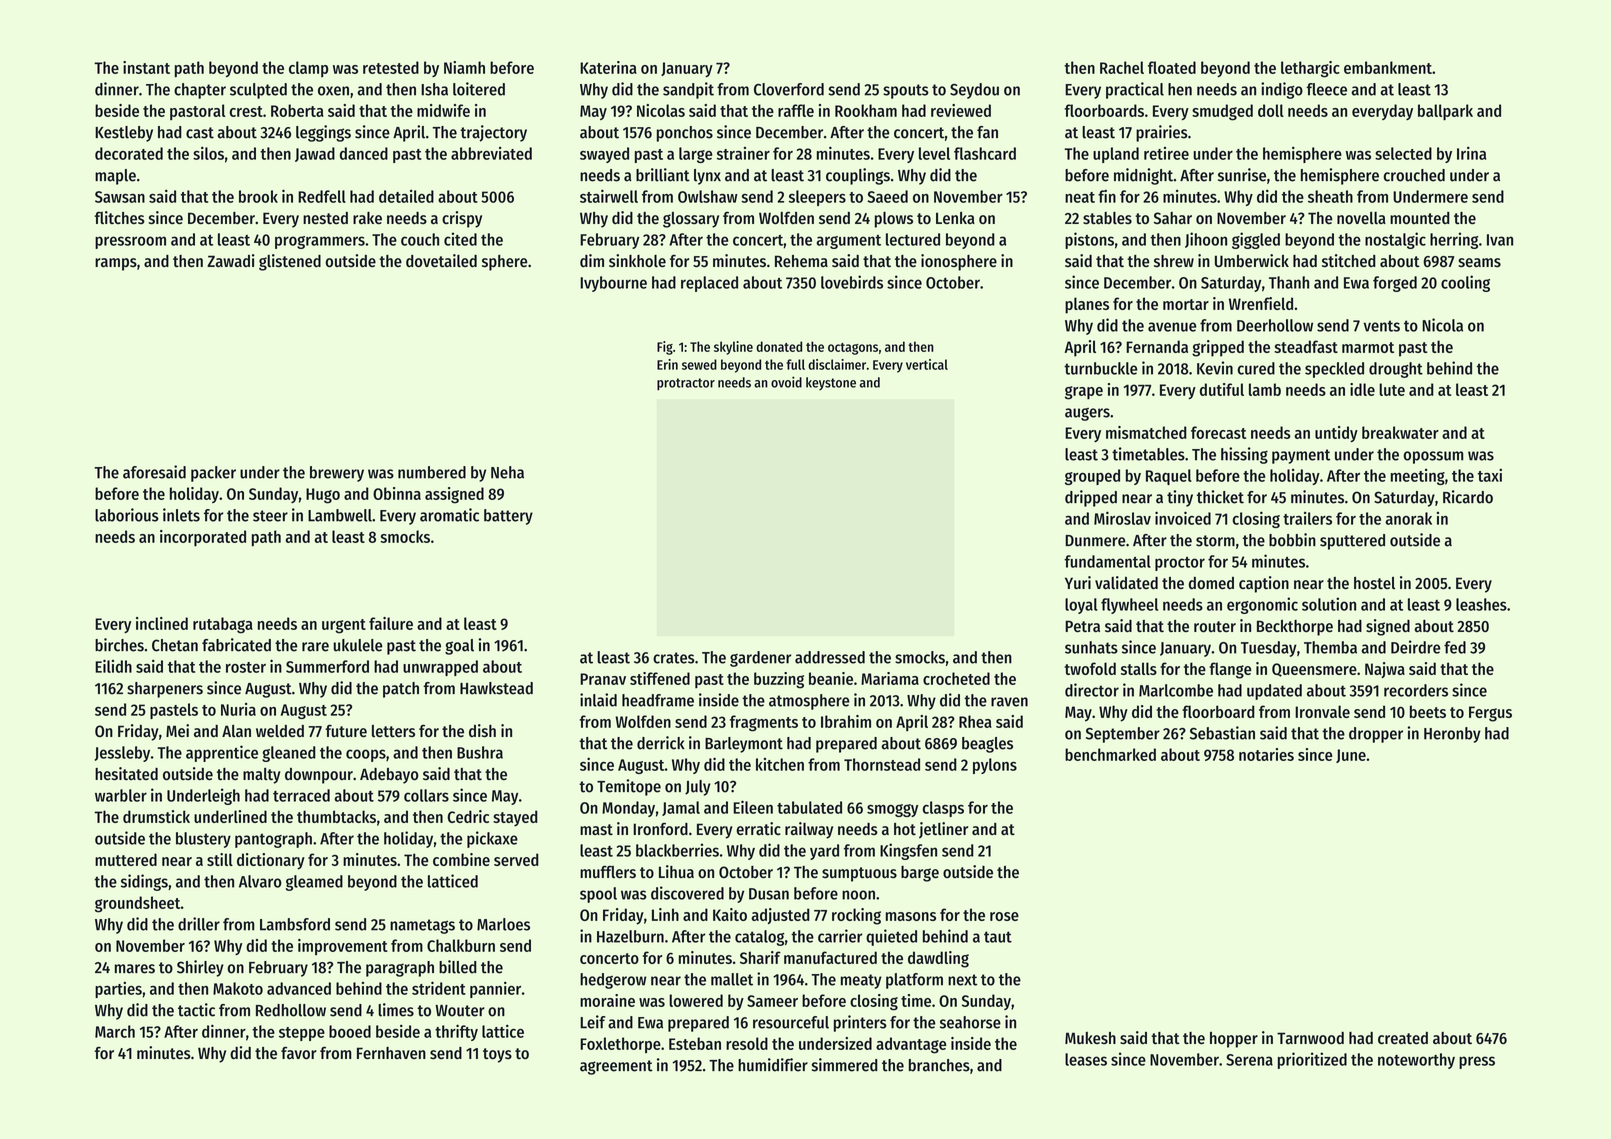  I want to click on glistened, so click(290, 262).
